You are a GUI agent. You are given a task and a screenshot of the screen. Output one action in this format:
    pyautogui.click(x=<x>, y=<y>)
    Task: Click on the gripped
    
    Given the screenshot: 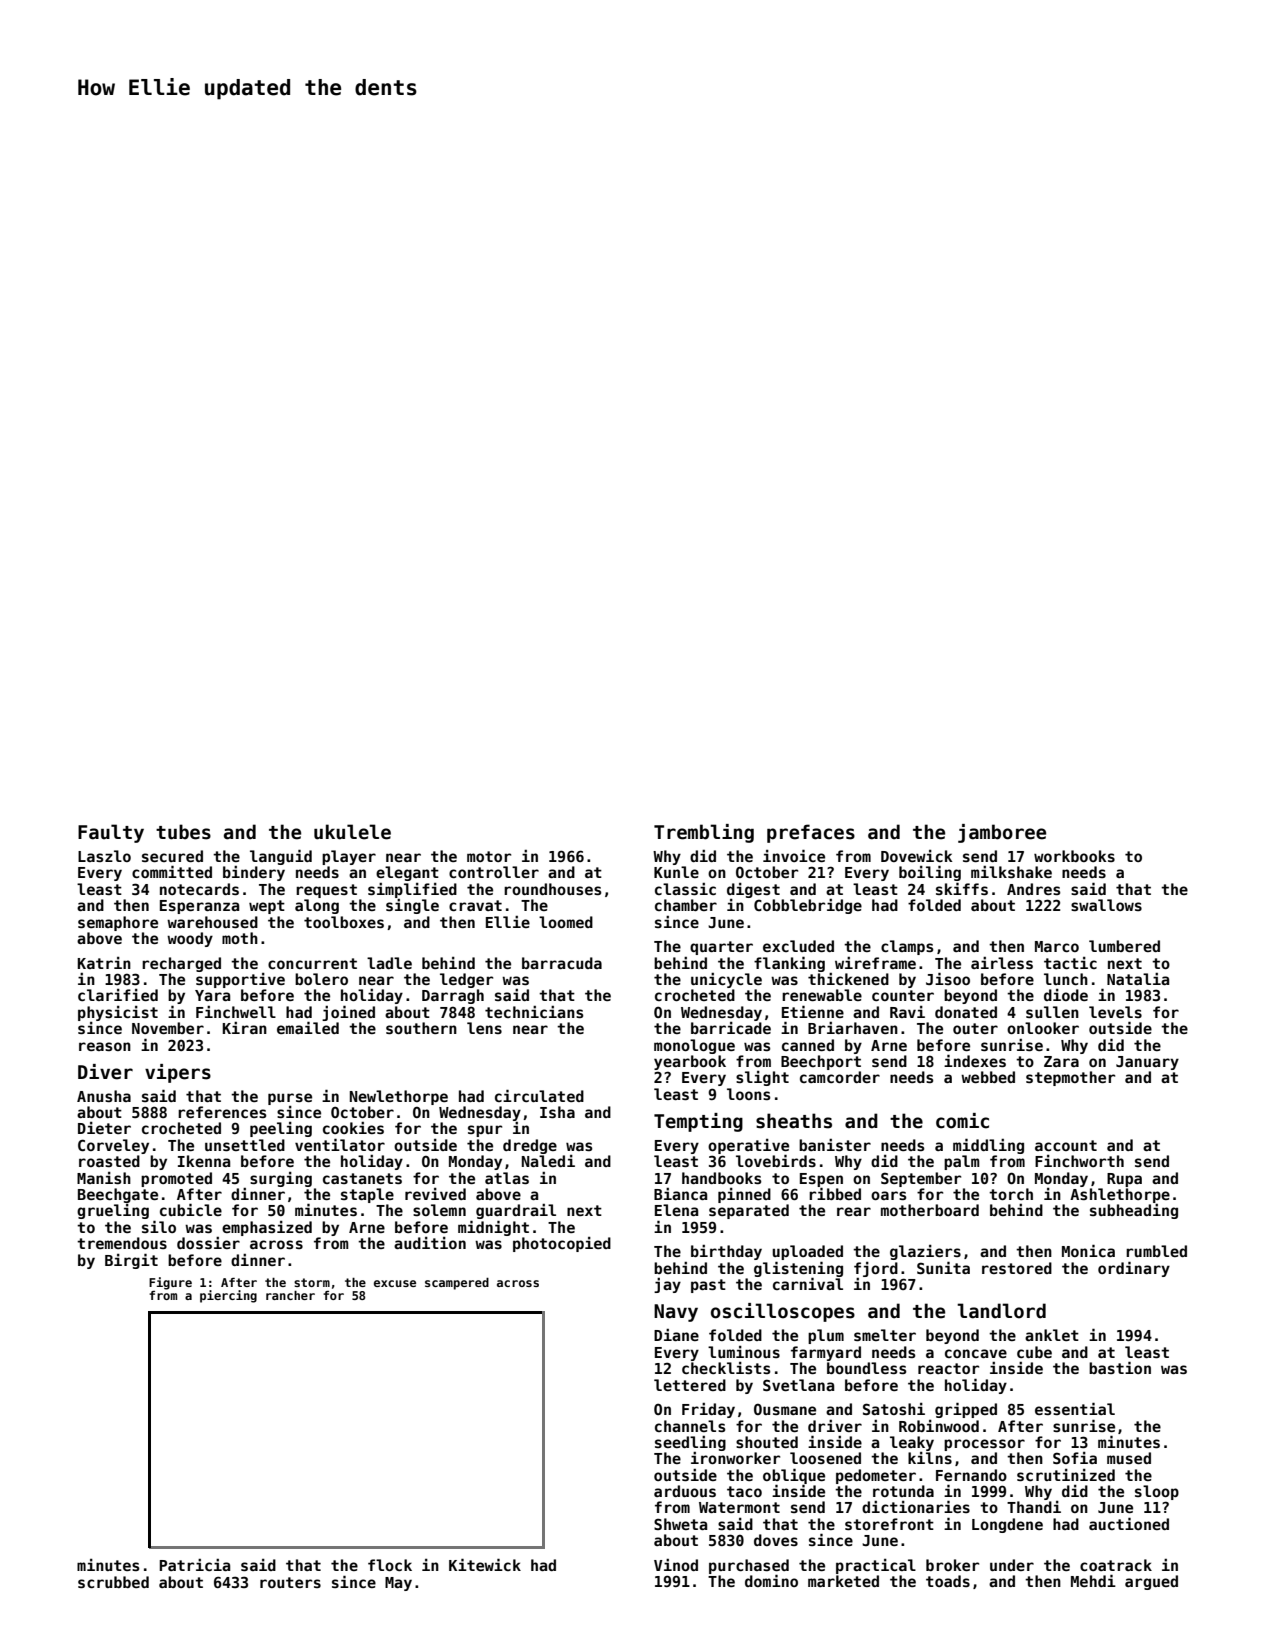 What is the action you would take?
    pyautogui.click(x=966, y=1410)
